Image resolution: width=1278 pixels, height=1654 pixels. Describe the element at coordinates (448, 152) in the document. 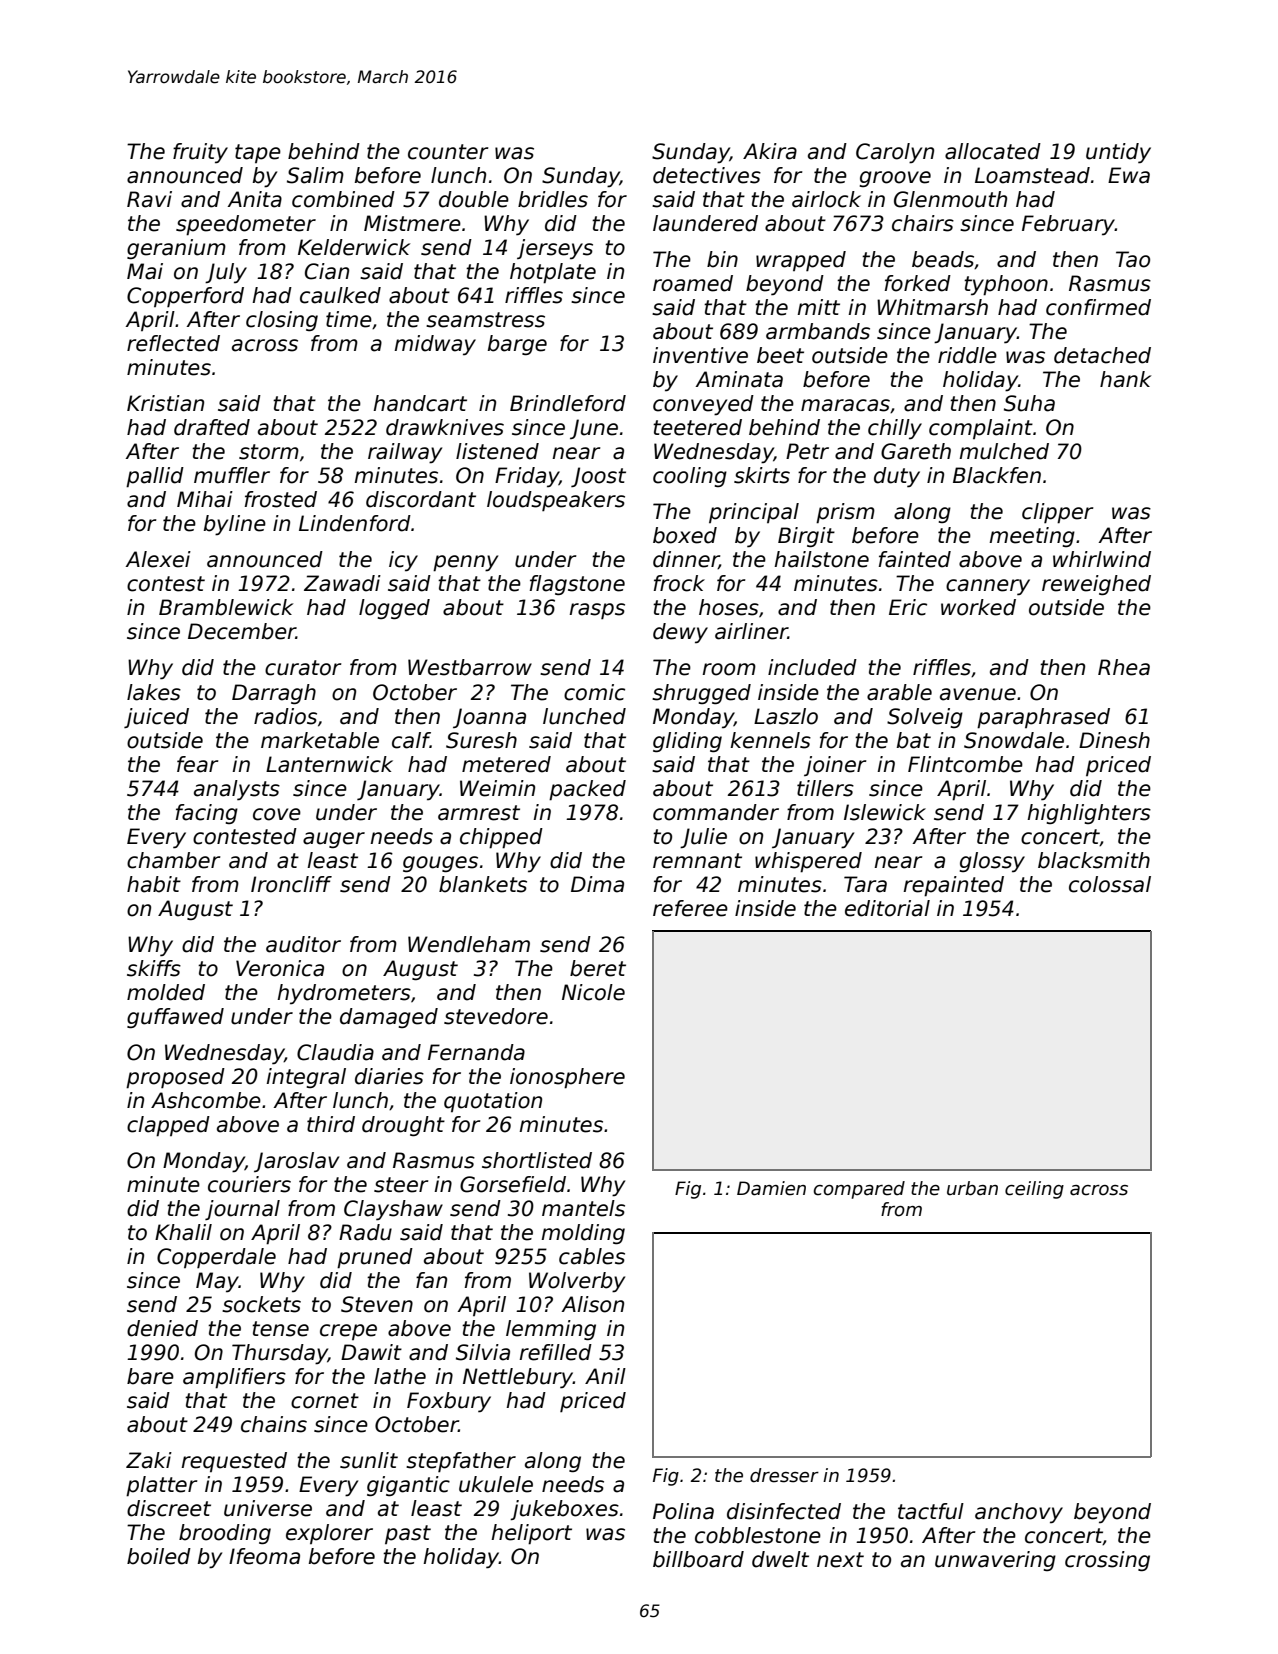

I see `counter` at that location.
